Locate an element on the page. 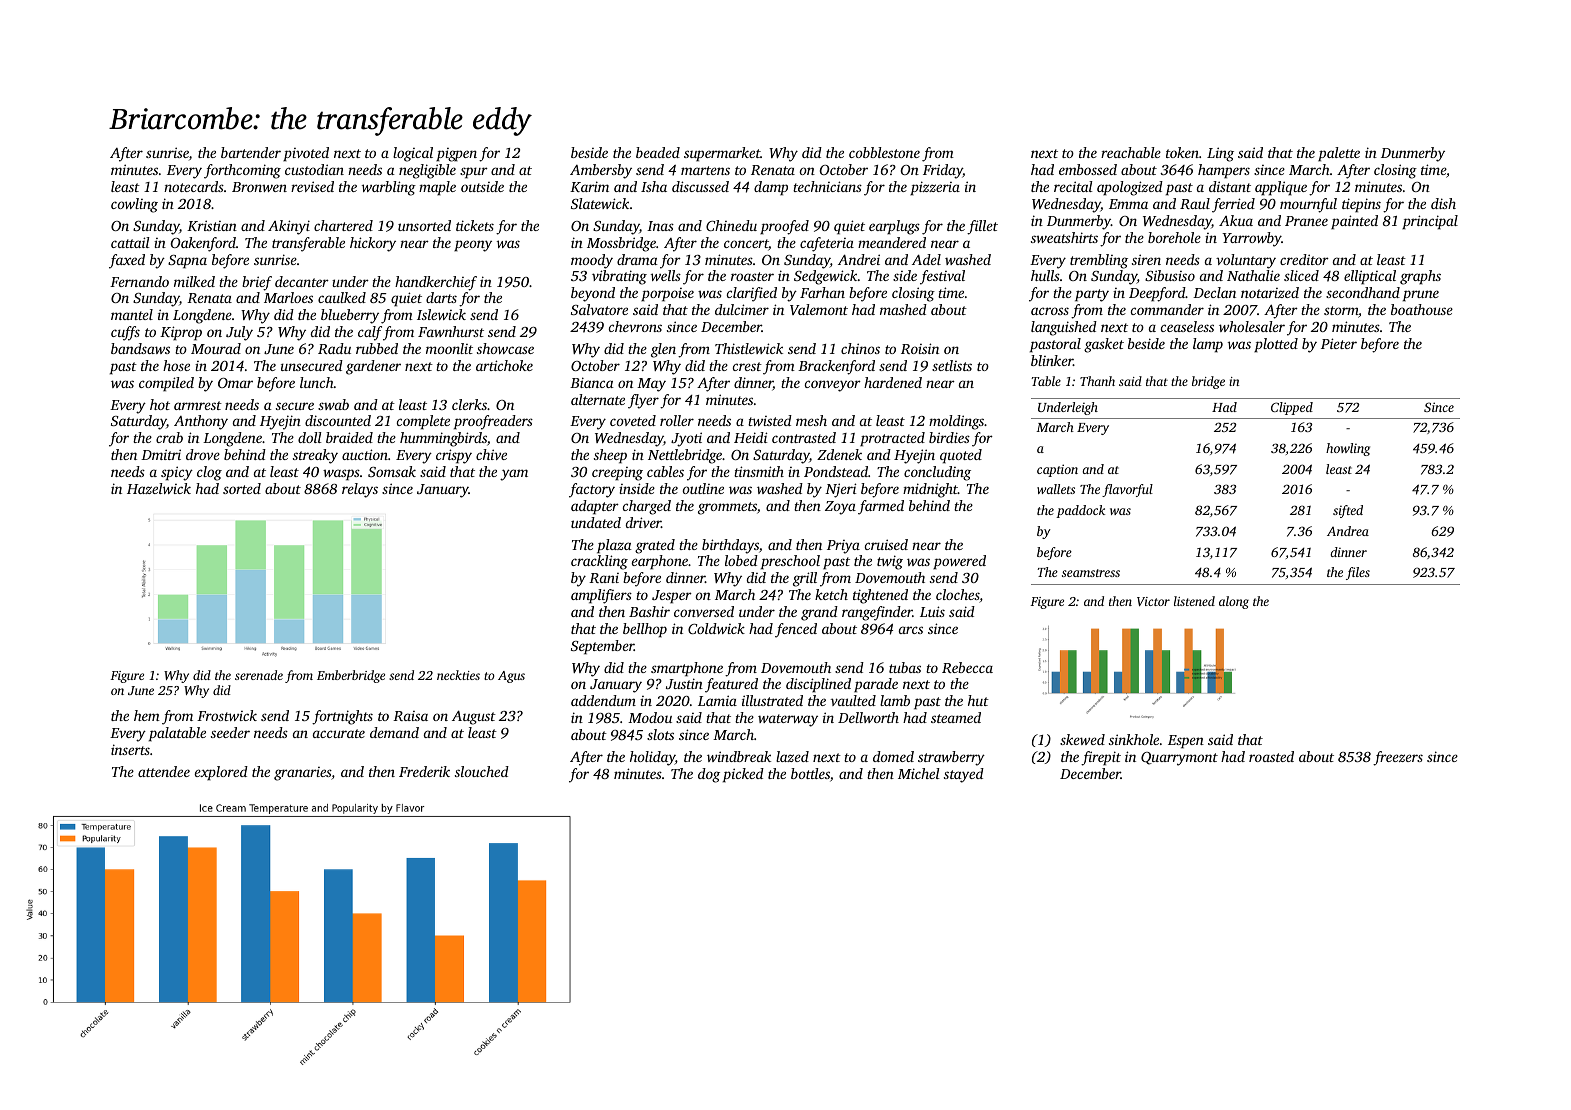 The image size is (1571, 1110). farmed is located at coordinates (881, 507).
